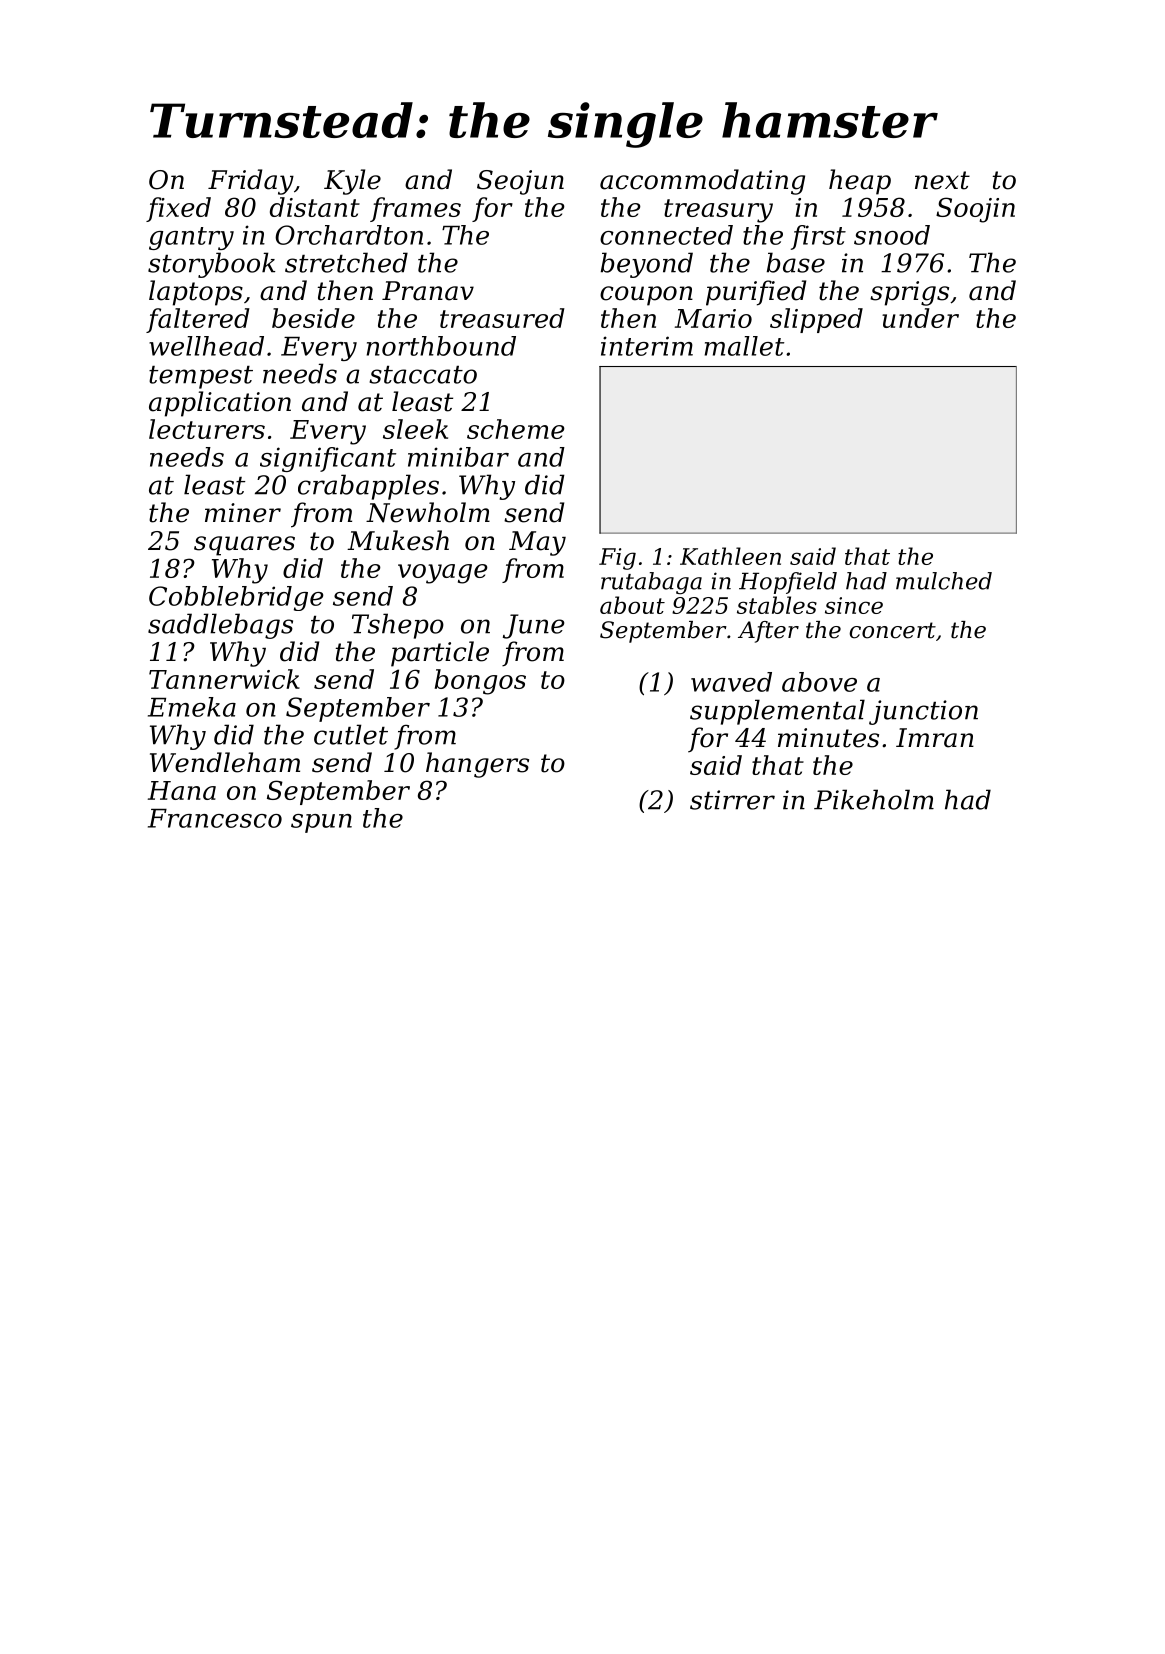 This page has height=1654, width=1165. What do you see at coordinates (206, 346) in the page?
I see `wellhead` at bounding box center [206, 346].
